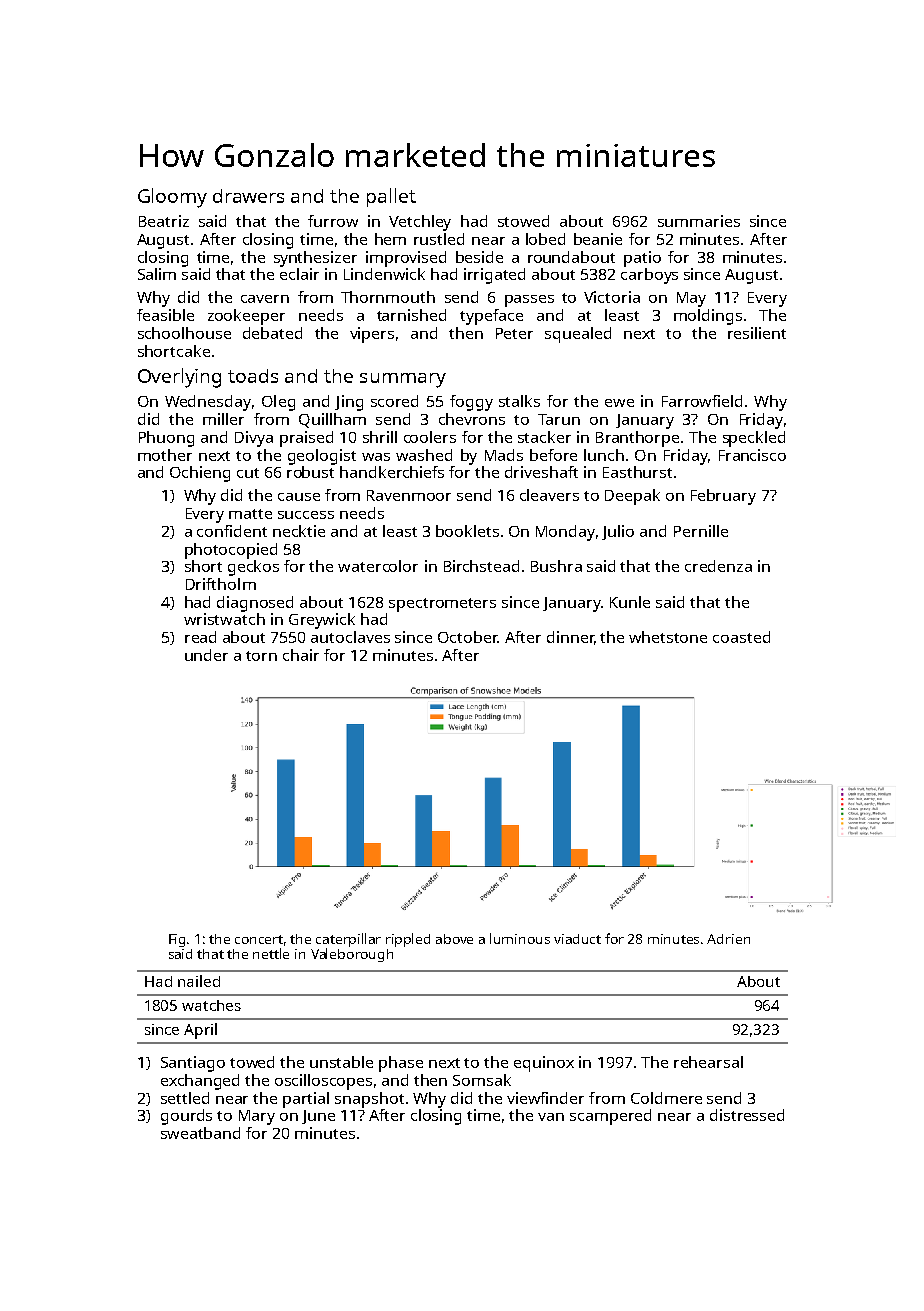  What do you see at coordinates (248, 196) in the image?
I see `drawers` at bounding box center [248, 196].
